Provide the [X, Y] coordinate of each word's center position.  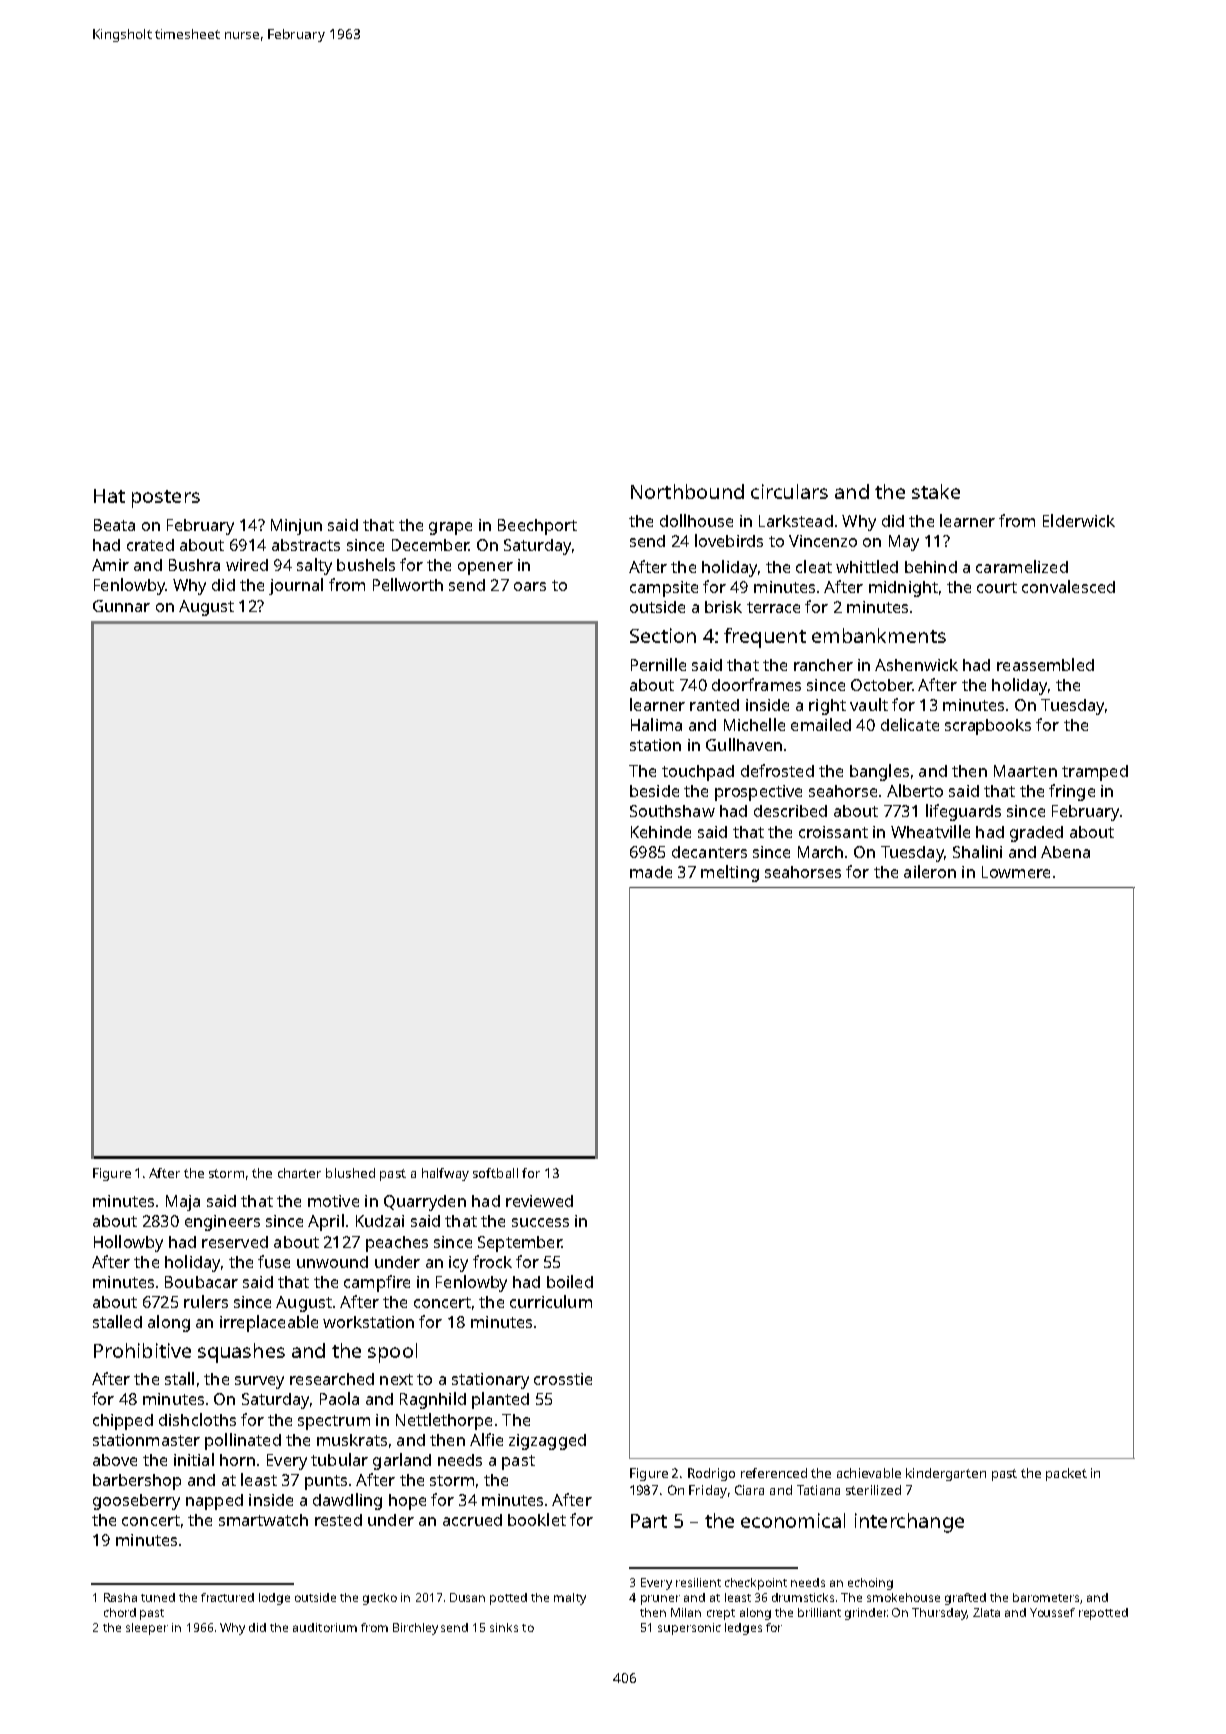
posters [166, 499]
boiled [570, 1281]
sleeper [147, 1629]
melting [730, 873]
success [540, 1222]
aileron [930, 871]
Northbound [687, 491]
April [326, 1222]
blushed [350, 1173]
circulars [789, 491]
